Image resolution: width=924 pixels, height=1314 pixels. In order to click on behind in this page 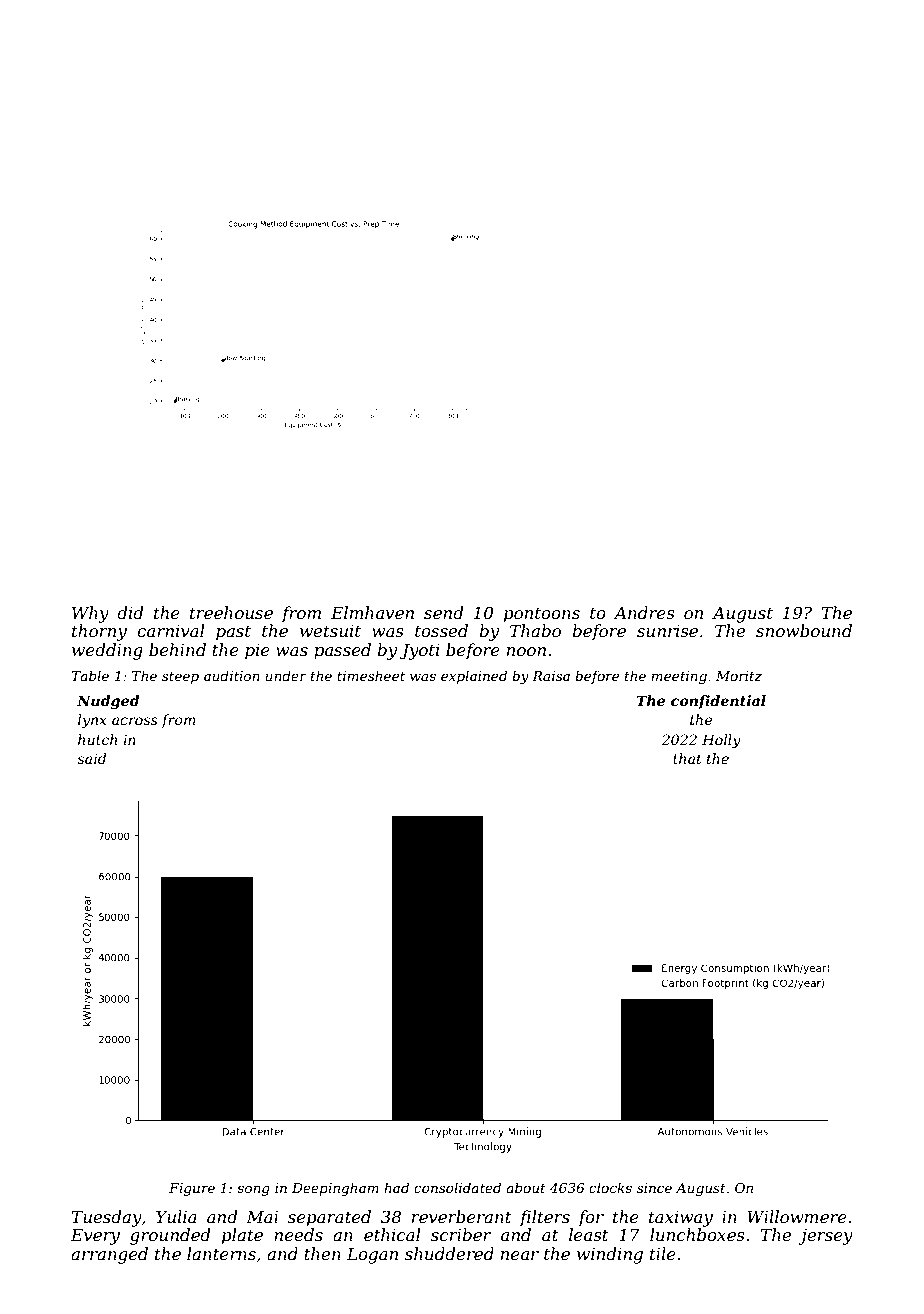, I will do `click(177, 649)`.
